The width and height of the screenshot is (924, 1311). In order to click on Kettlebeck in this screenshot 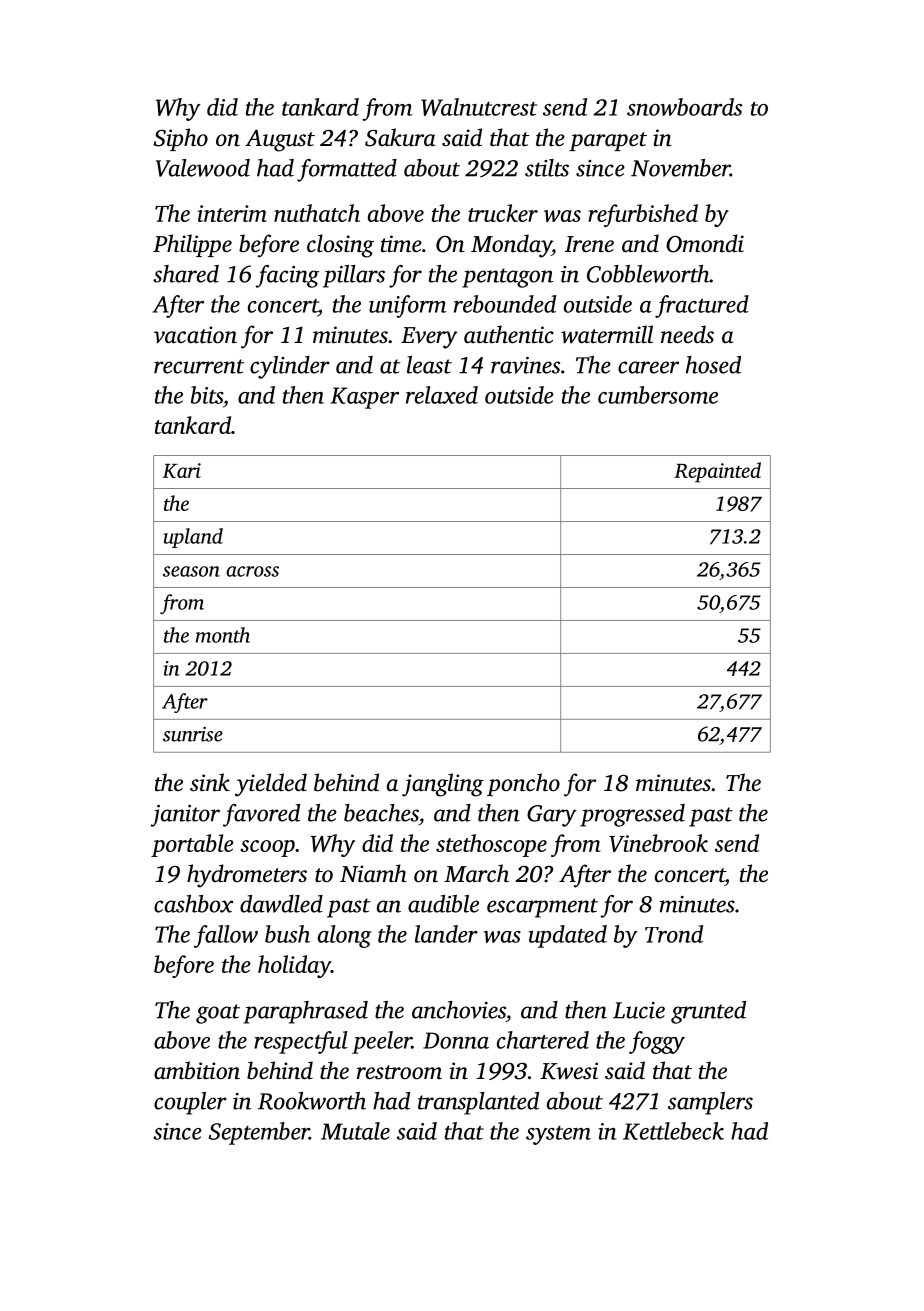, I will do `click(673, 1131)`.
